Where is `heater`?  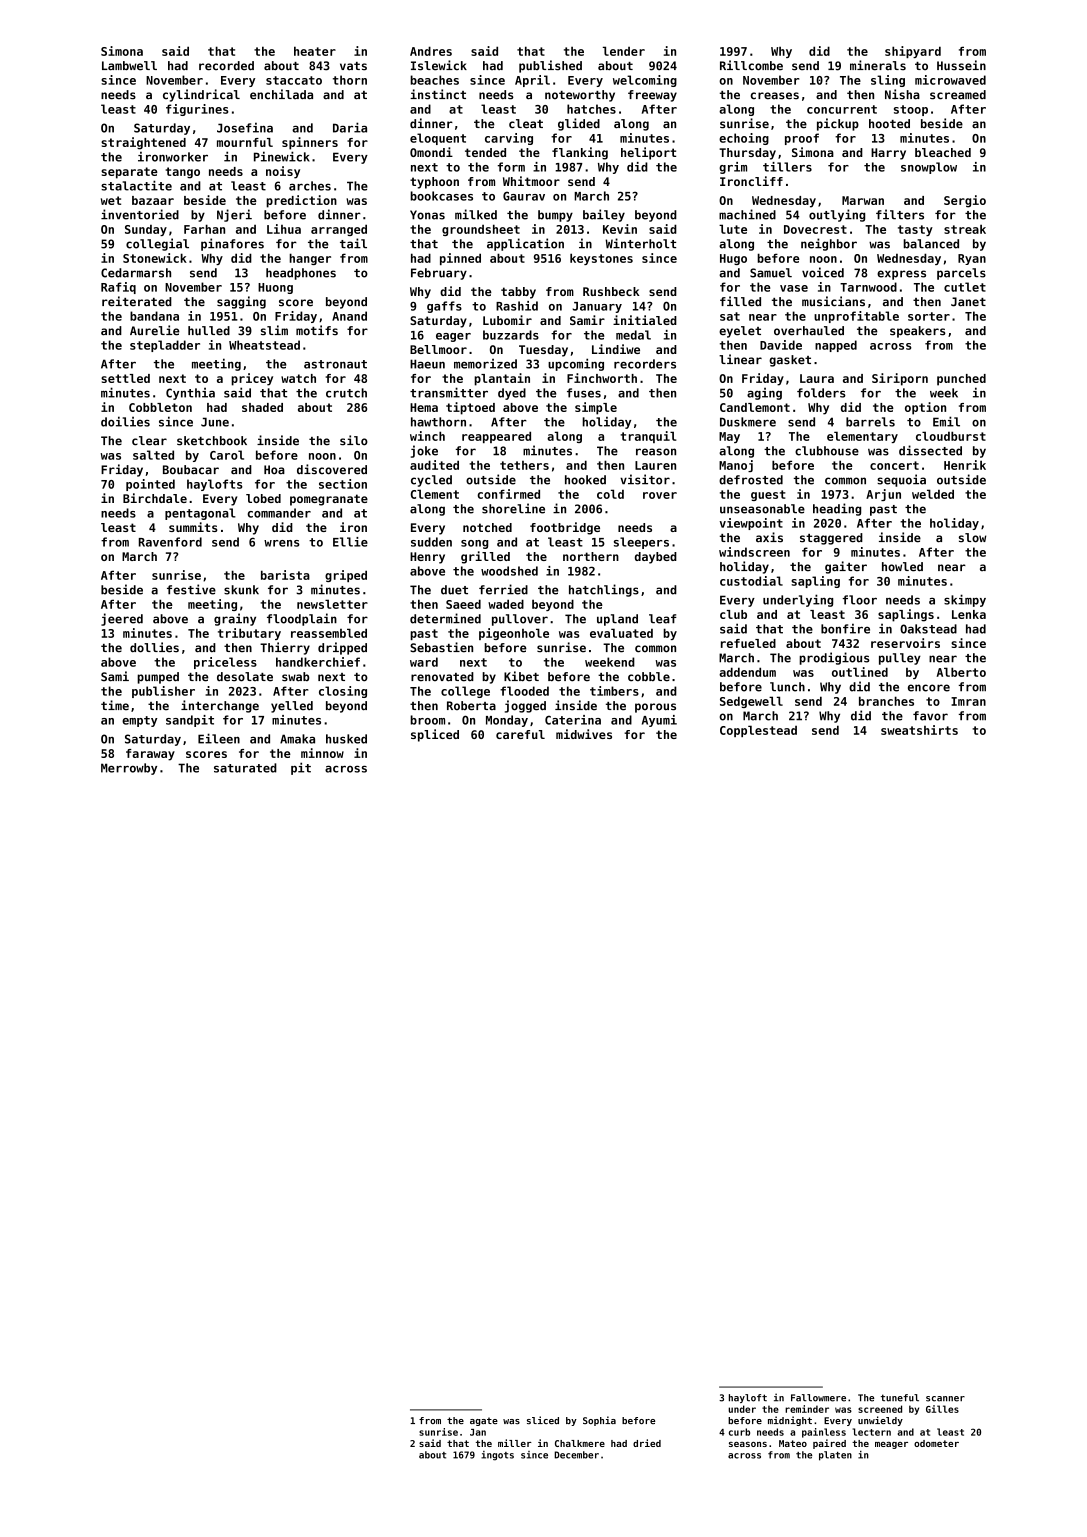
heater is located at coordinates (315, 51).
